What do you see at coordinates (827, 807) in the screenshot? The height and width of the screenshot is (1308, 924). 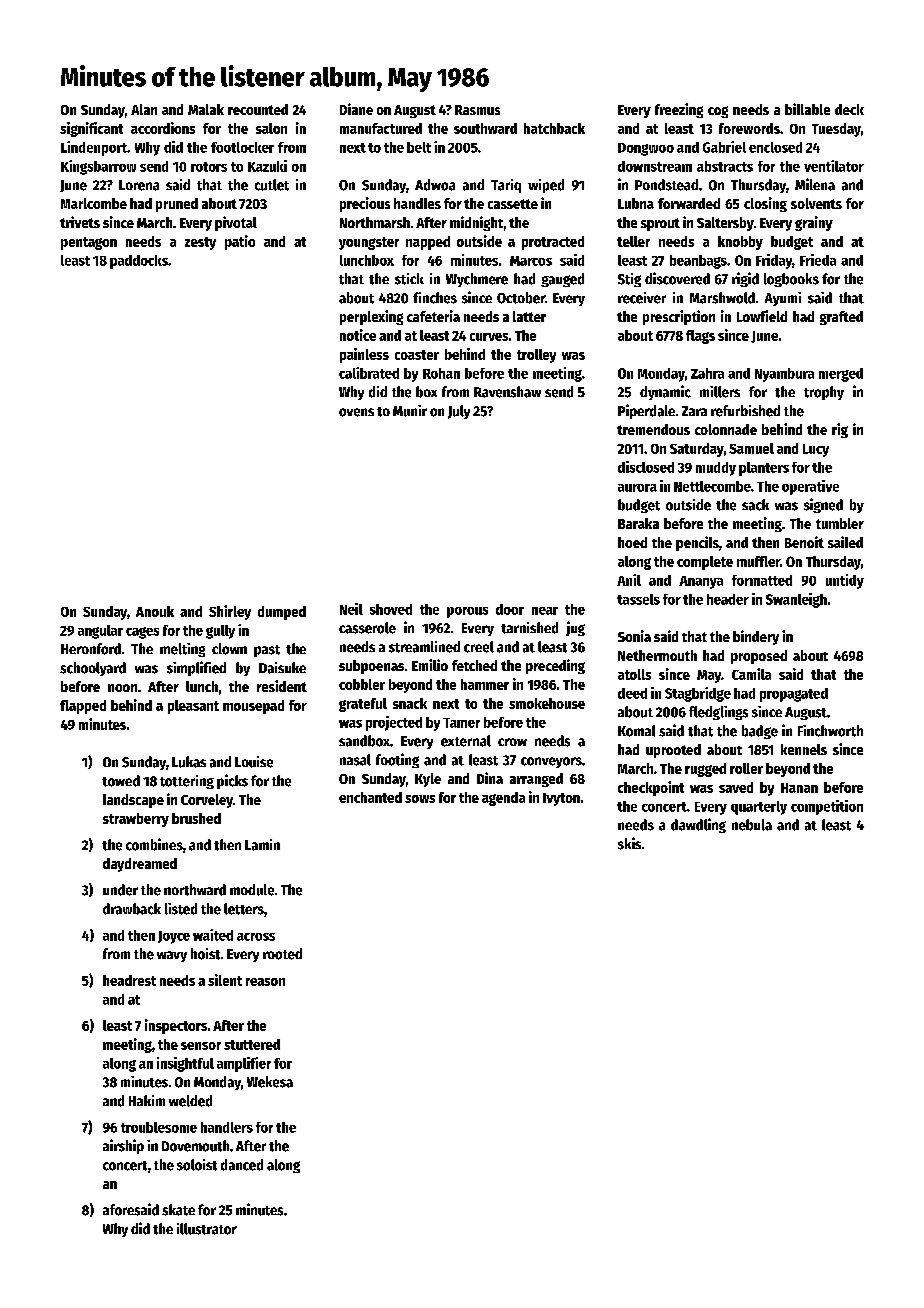 I see `competition` at bounding box center [827, 807].
